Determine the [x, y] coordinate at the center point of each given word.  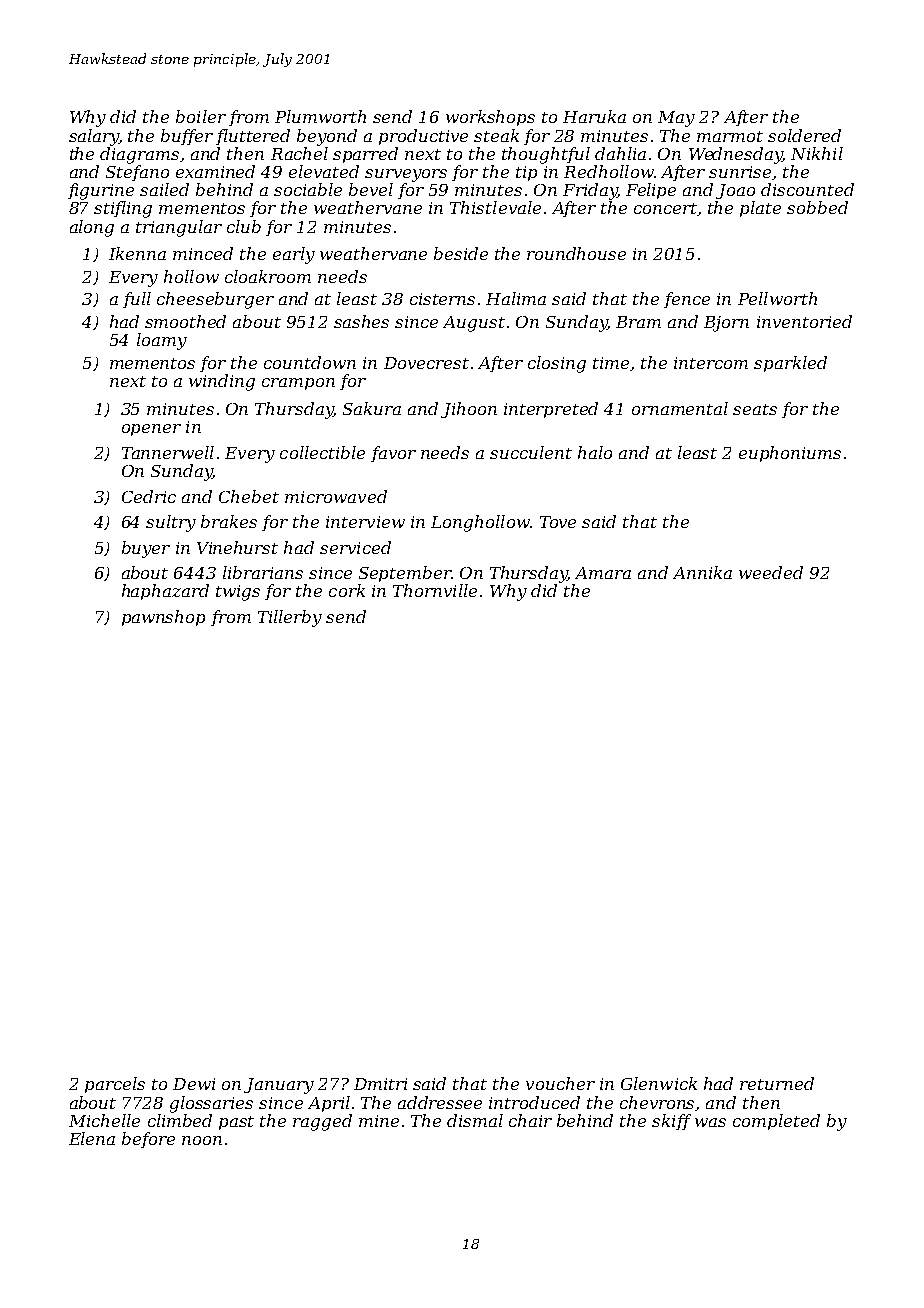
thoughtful [546, 155]
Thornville [435, 590]
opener [151, 430]
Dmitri [380, 1084]
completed [776, 1122]
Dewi [194, 1084]
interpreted [551, 410]
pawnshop [163, 618]
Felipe [651, 191]
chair [530, 1120]
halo [595, 452]
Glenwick [659, 1083]
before [148, 1140]
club [244, 226]
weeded [771, 572]
